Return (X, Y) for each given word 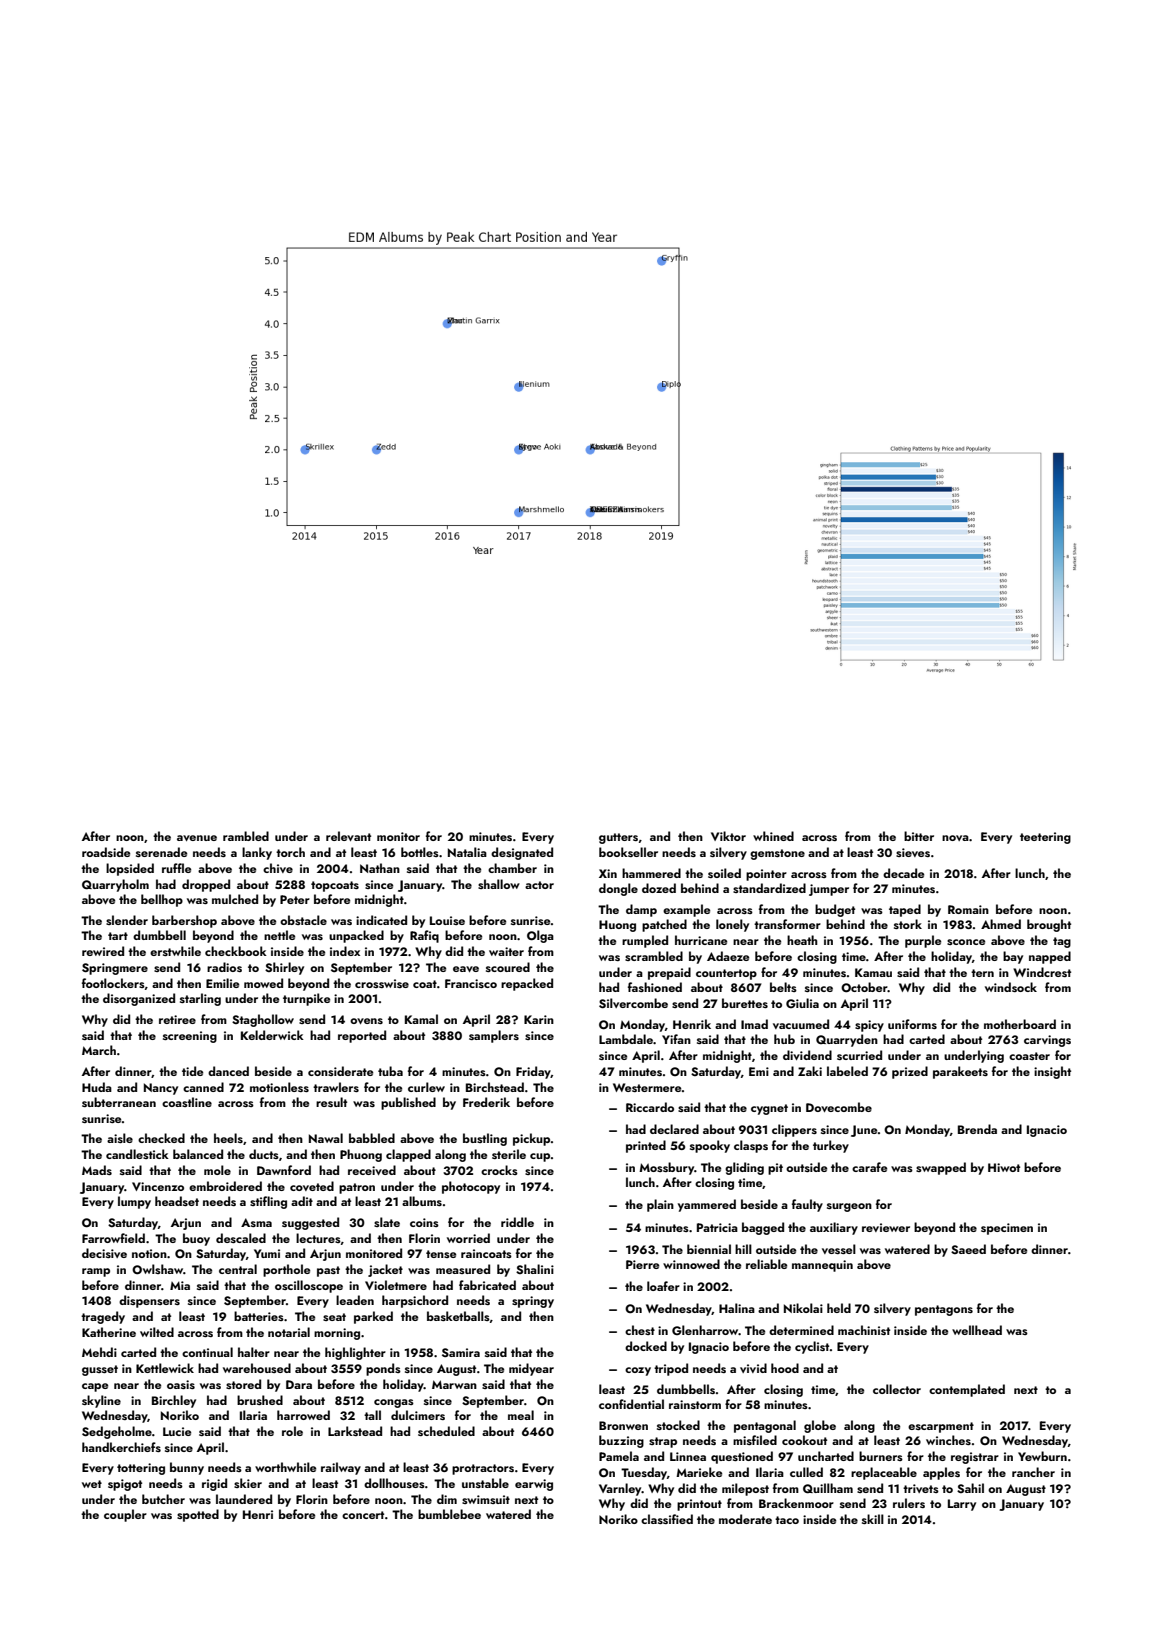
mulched (235, 899)
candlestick (137, 1154)
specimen (1007, 1229)
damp (641, 910)
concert (363, 1515)
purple (923, 941)
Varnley (620, 1489)
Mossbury (666, 1168)
